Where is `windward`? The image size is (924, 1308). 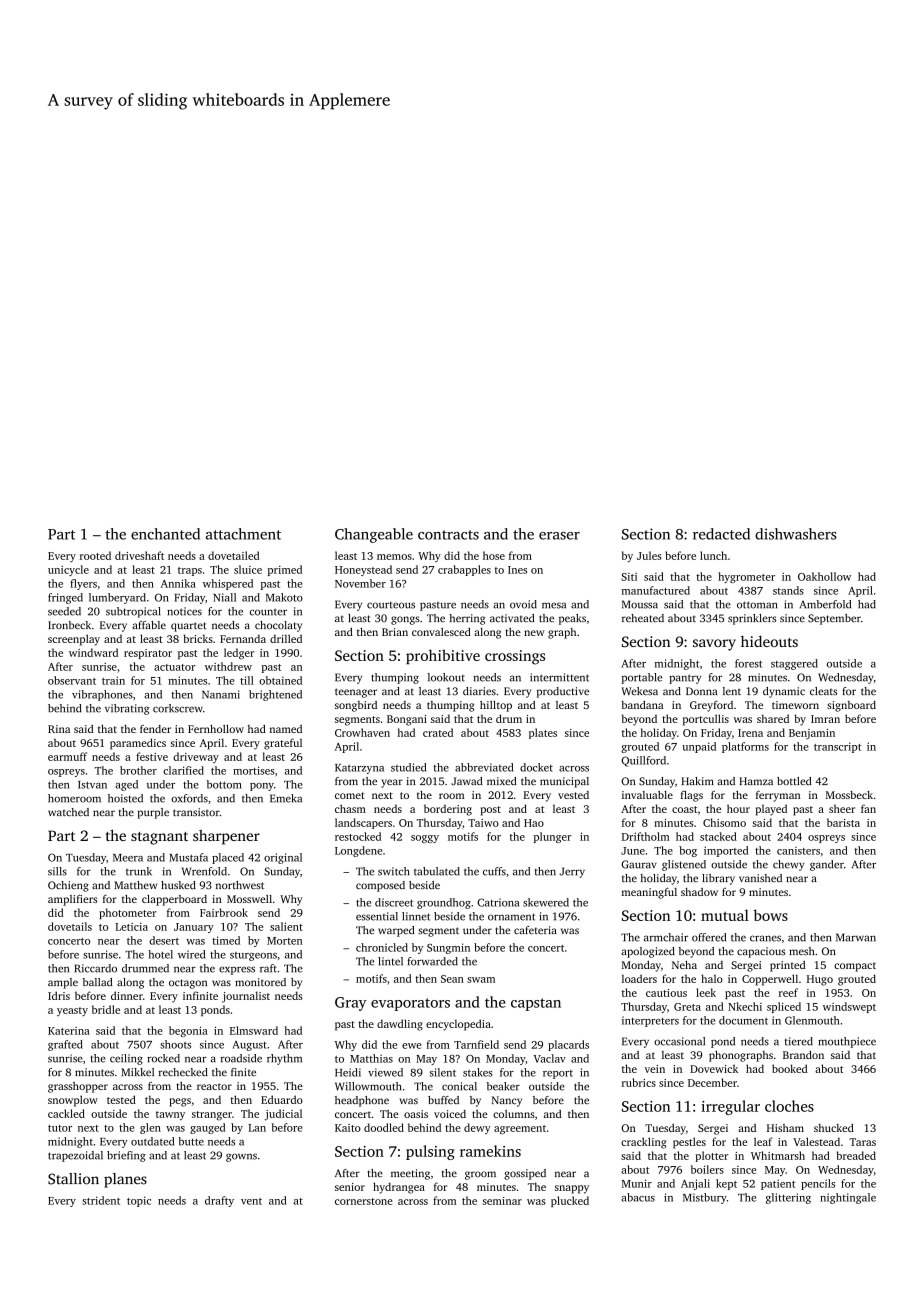 windward is located at coordinates (93, 652).
